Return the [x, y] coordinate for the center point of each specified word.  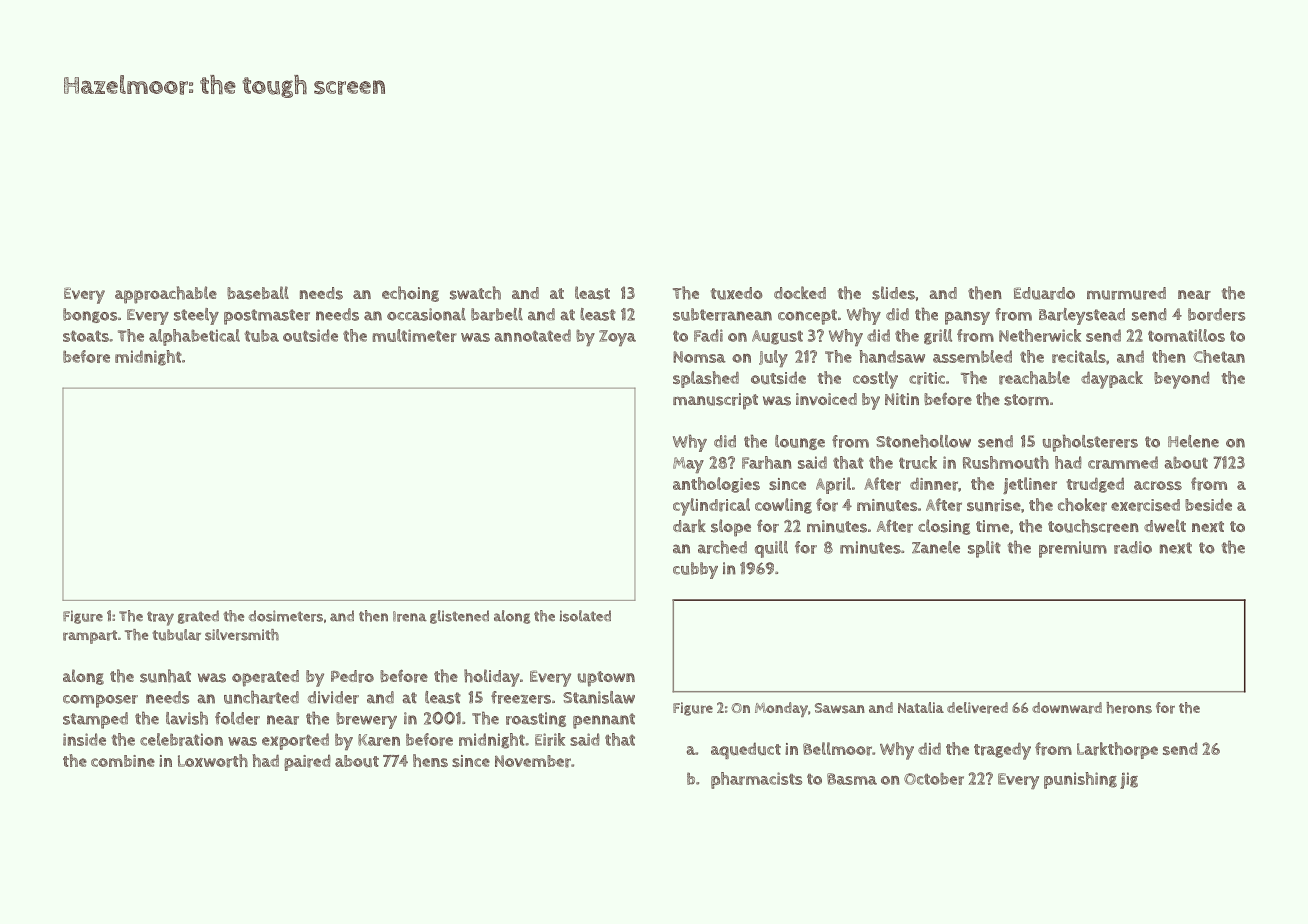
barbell [497, 314]
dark [689, 526]
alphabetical [194, 337]
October [934, 778]
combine [123, 761]
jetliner [1030, 485]
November [533, 761]
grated [198, 617]
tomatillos [1186, 335]
